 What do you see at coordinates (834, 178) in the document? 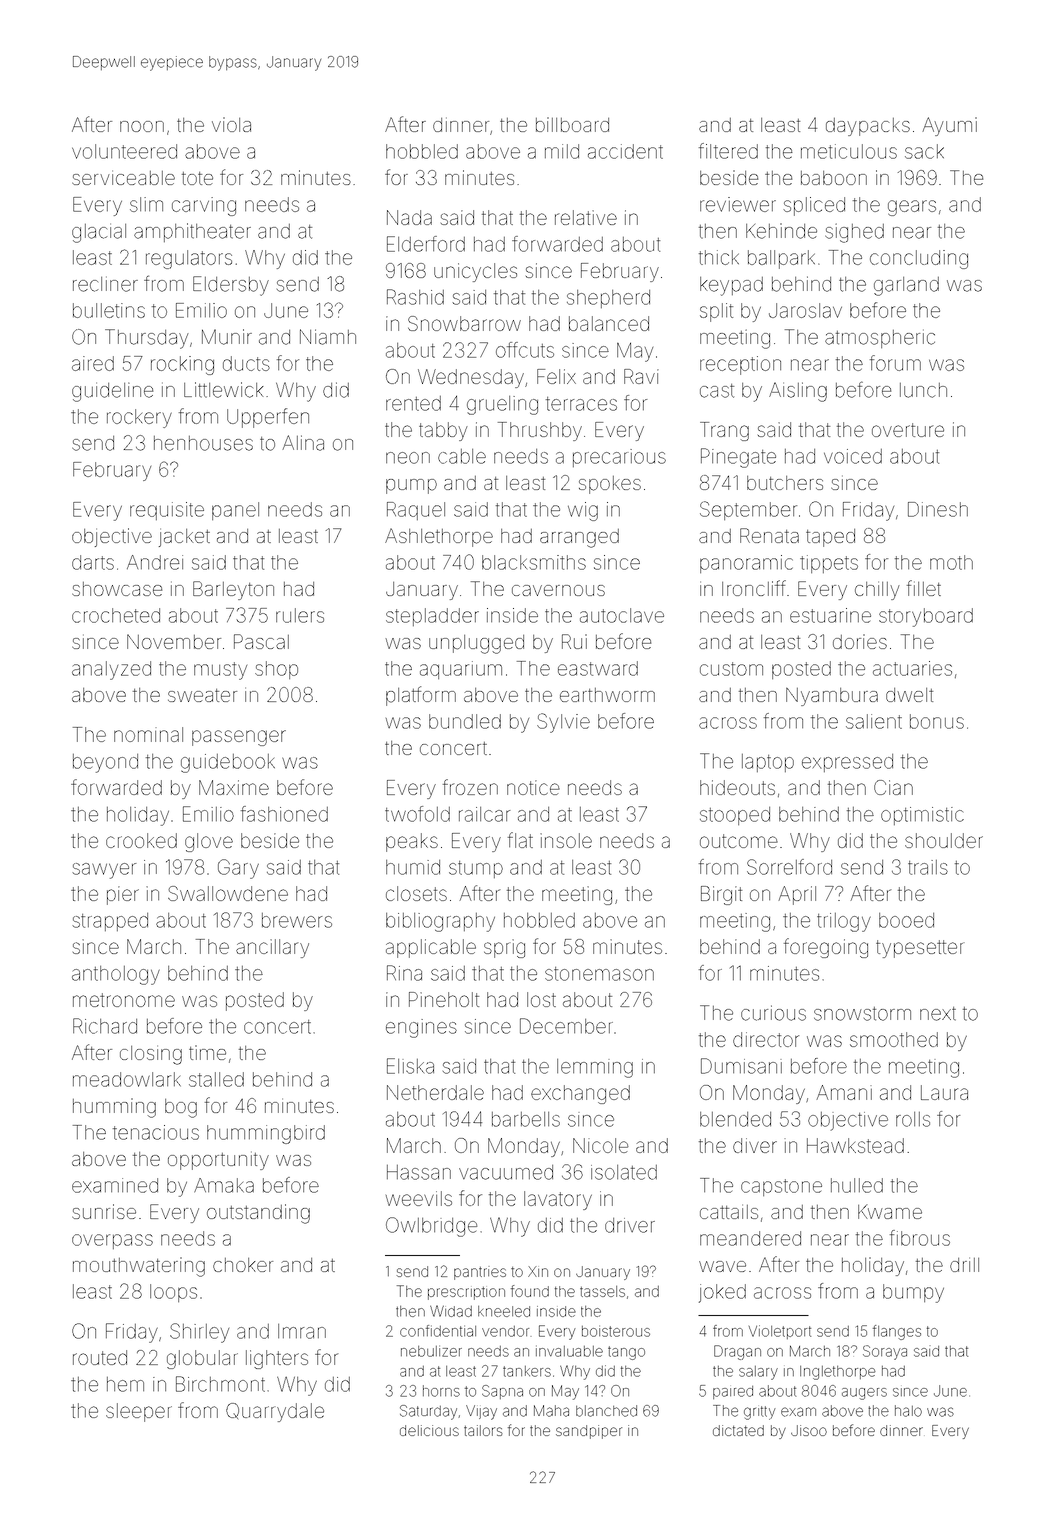
I see `baboon` at bounding box center [834, 178].
